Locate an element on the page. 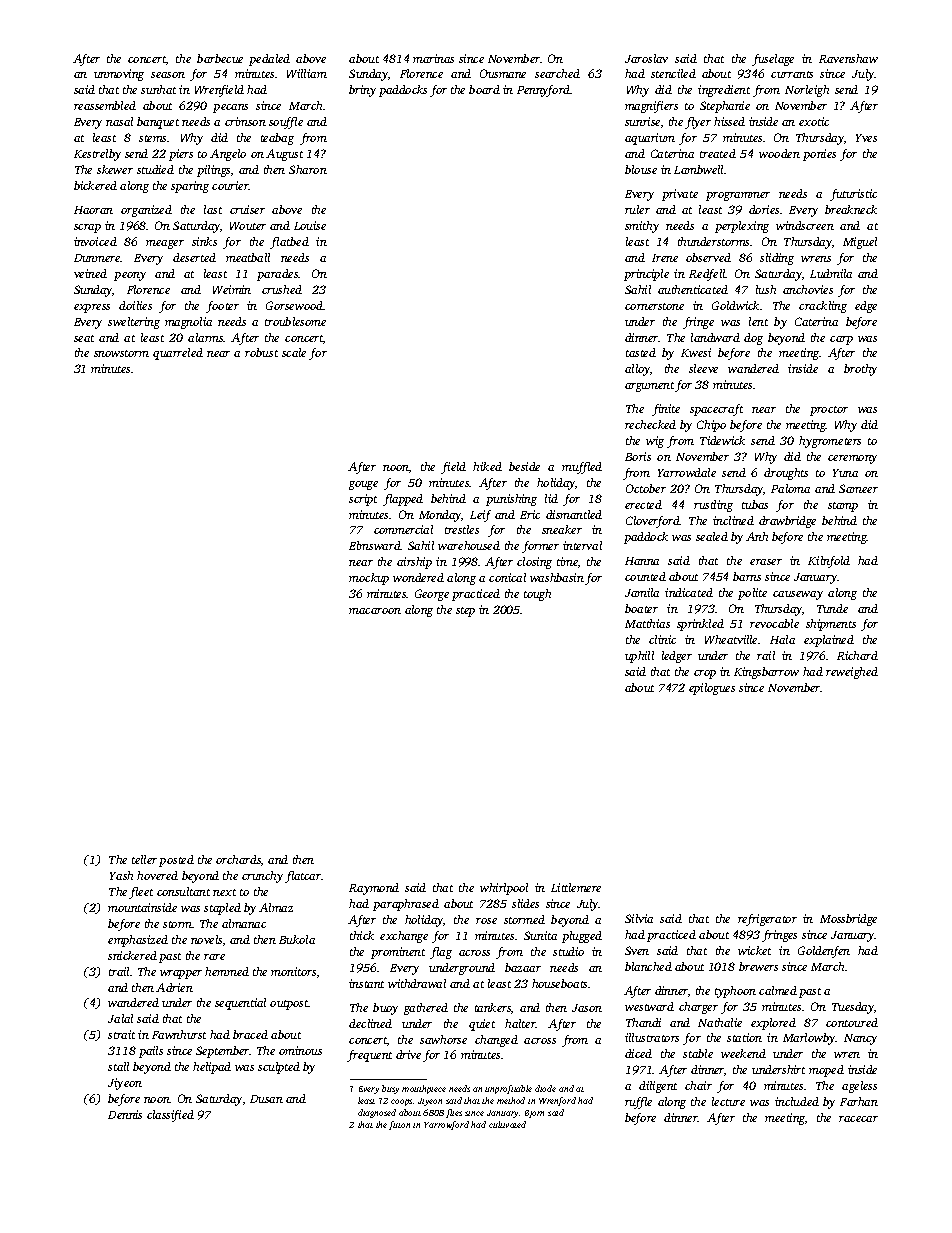 The image size is (952, 1233). unmoving is located at coordinates (119, 75).
